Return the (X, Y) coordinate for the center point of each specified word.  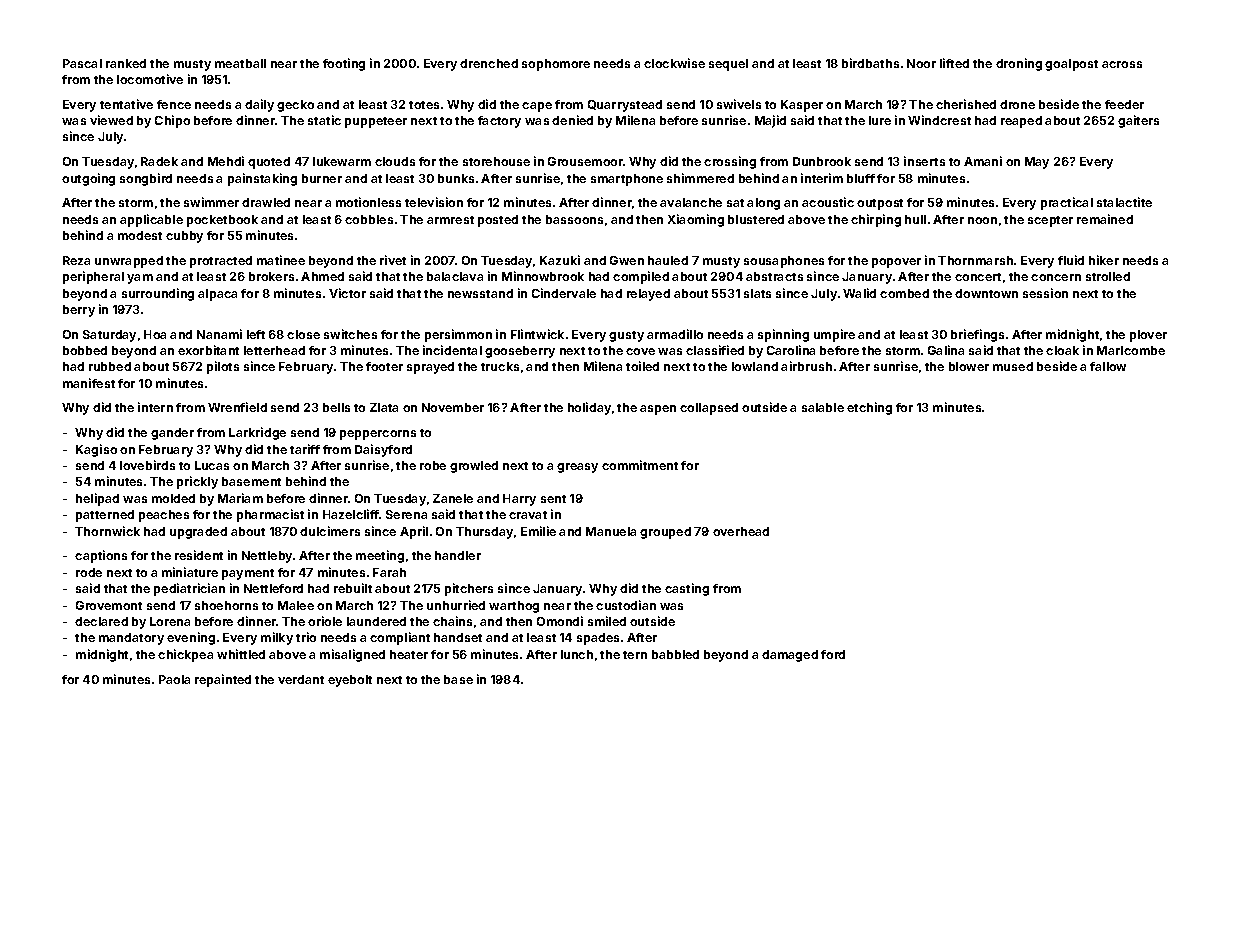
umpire (834, 335)
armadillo (675, 334)
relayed (648, 295)
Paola (174, 679)
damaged (790, 656)
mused (1013, 366)
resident (199, 555)
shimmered (700, 178)
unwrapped (129, 262)
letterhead (274, 350)
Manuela (611, 531)
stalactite (1124, 202)
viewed (111, 120)
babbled (675, 654)
